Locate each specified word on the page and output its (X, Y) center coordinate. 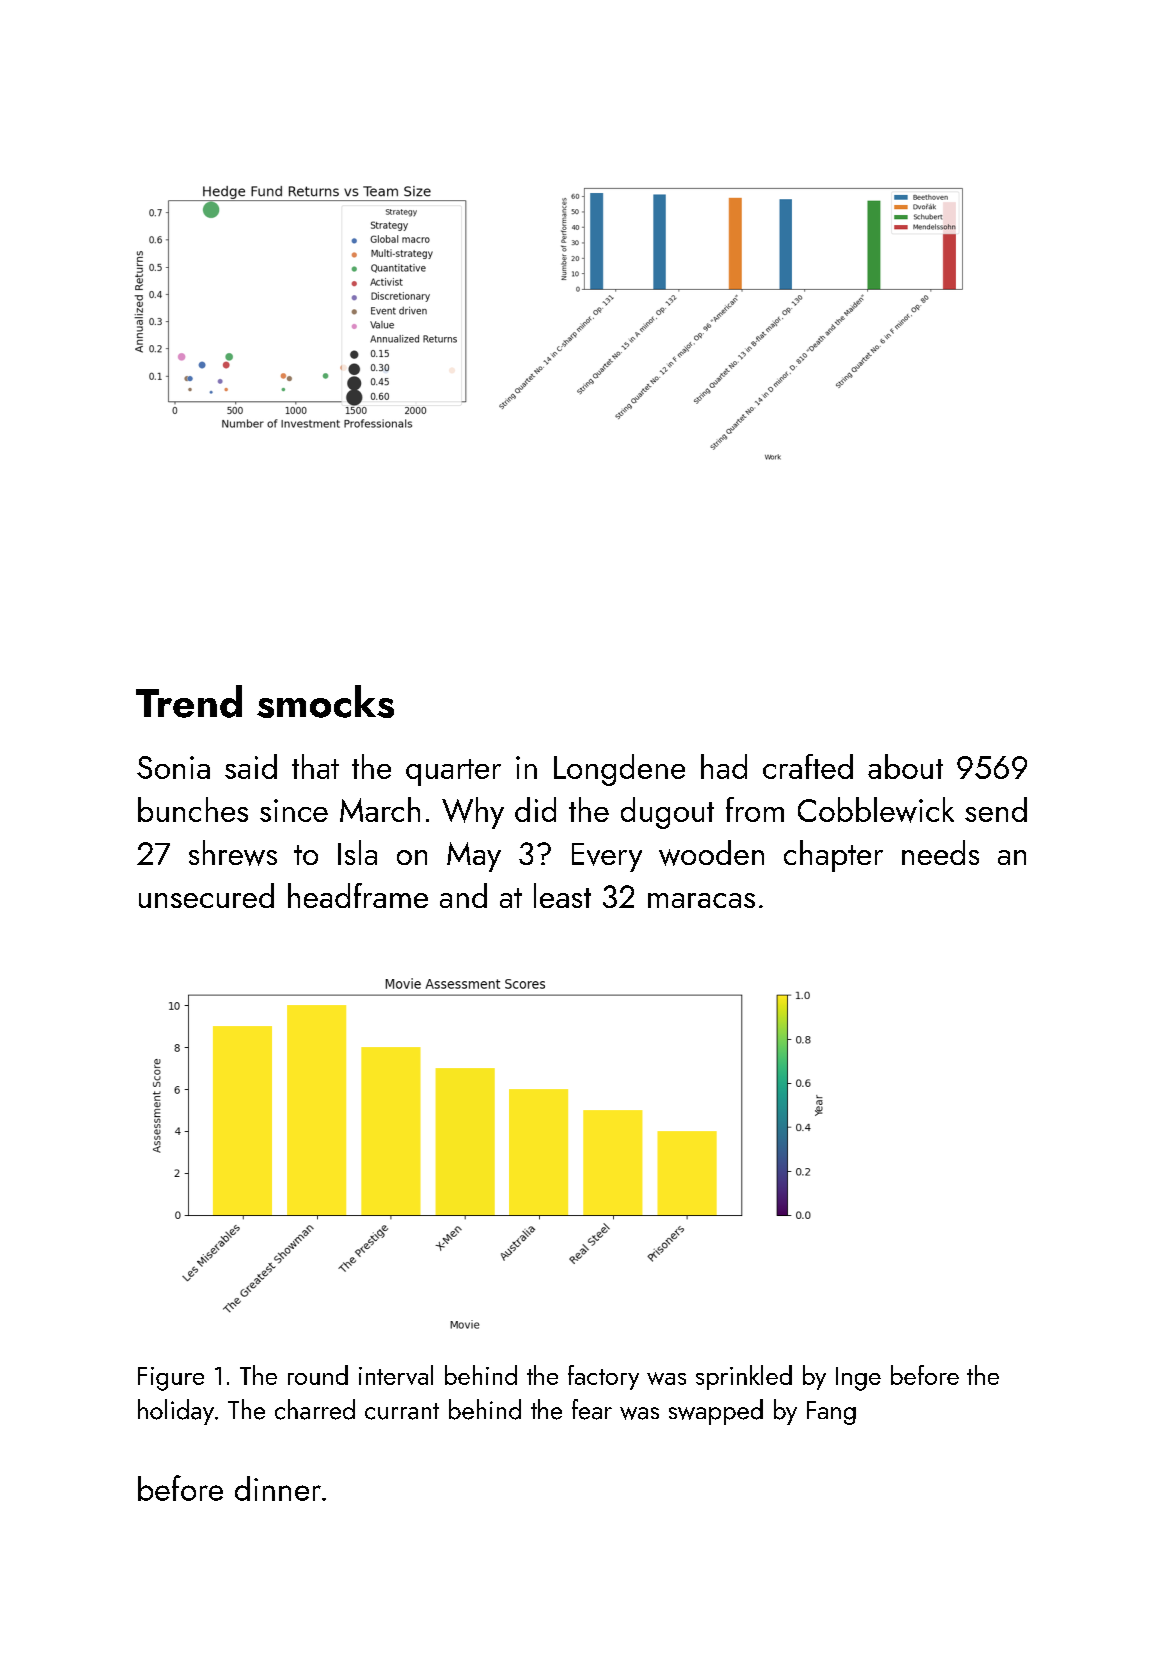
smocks (325, 701)
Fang (831, 1413)
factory (603, 1377)
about (905, 766)
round (318, 1375)
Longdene (619, 770)
